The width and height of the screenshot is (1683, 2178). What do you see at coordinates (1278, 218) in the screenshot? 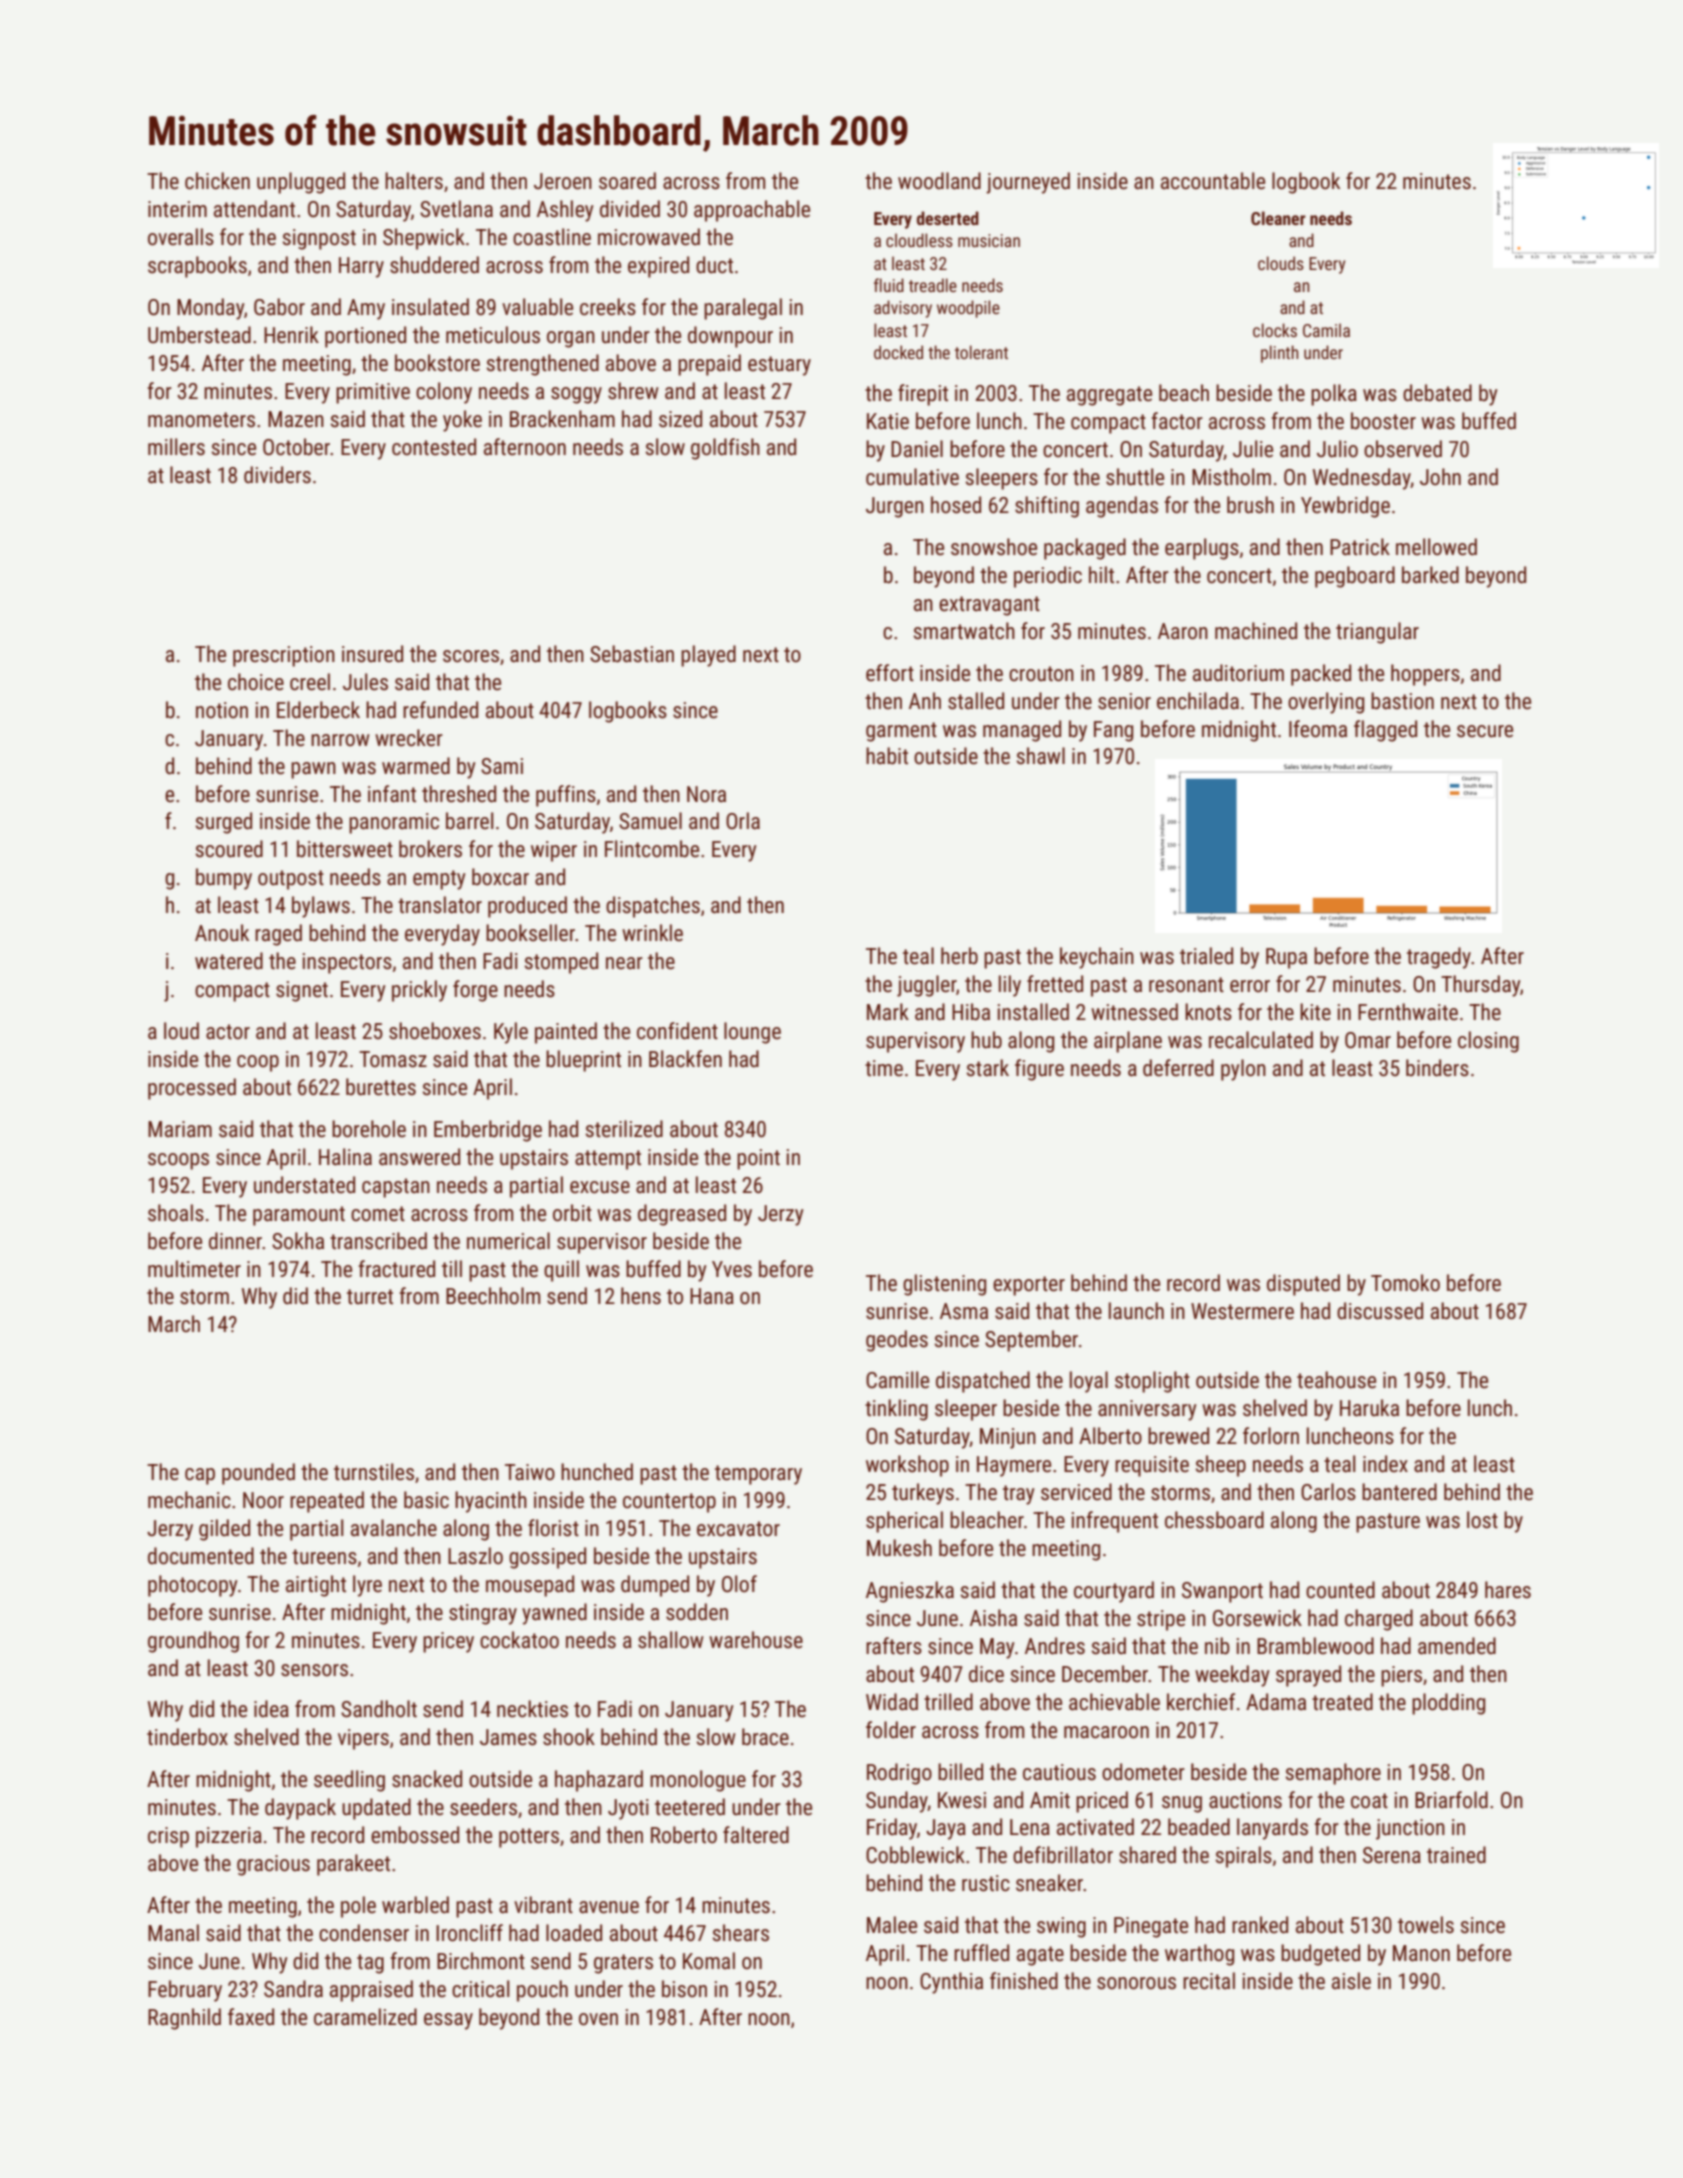
I see `Cleaner` at bounding box center [1278, 218].
